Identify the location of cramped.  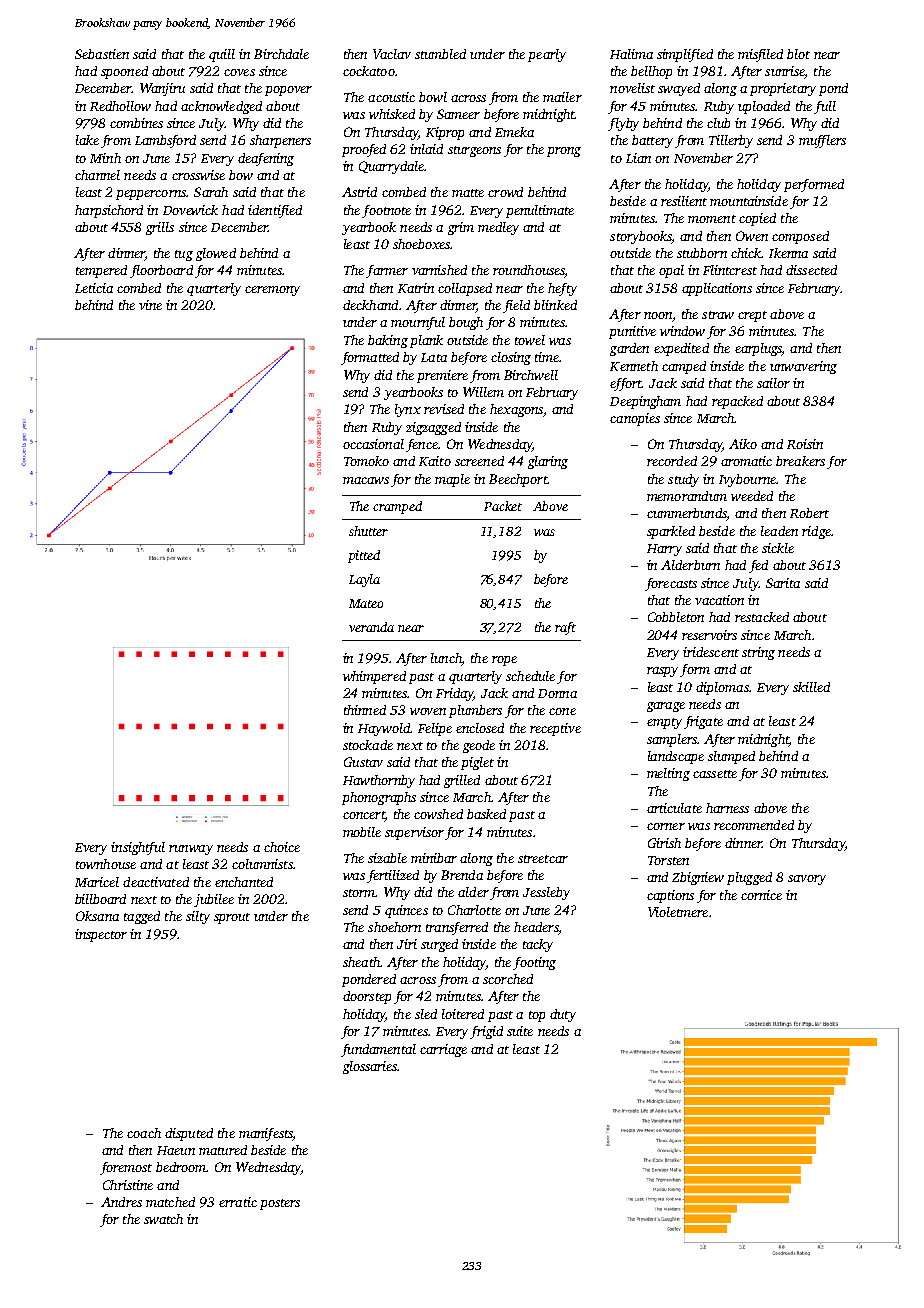
(397, 507).
